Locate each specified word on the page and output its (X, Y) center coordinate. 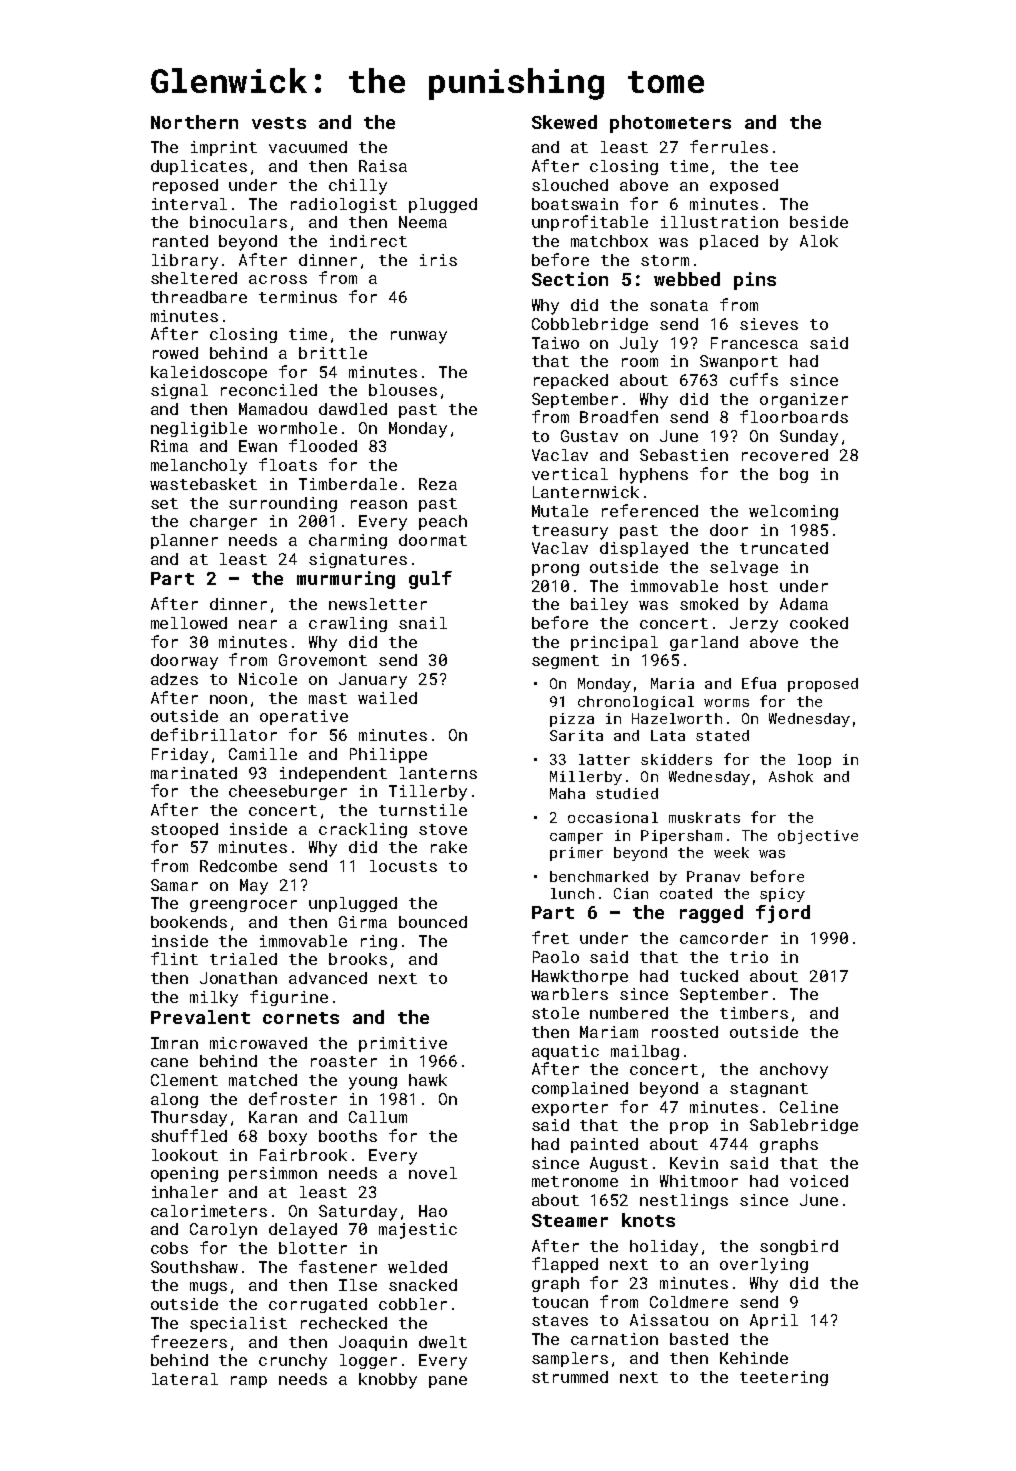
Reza (438, 484)
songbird (799, 1247)
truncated (784, 548)
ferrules (729, 146)
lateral (185, 1379)
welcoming (793, 512)
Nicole (268, 679)
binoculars (238, 222)
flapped (565, 1265)
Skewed (564, 122)
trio (749, 957)
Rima (169, 446)
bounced (433, 922)
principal (614, 643)
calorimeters (209, 1211)
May (254, 887)
